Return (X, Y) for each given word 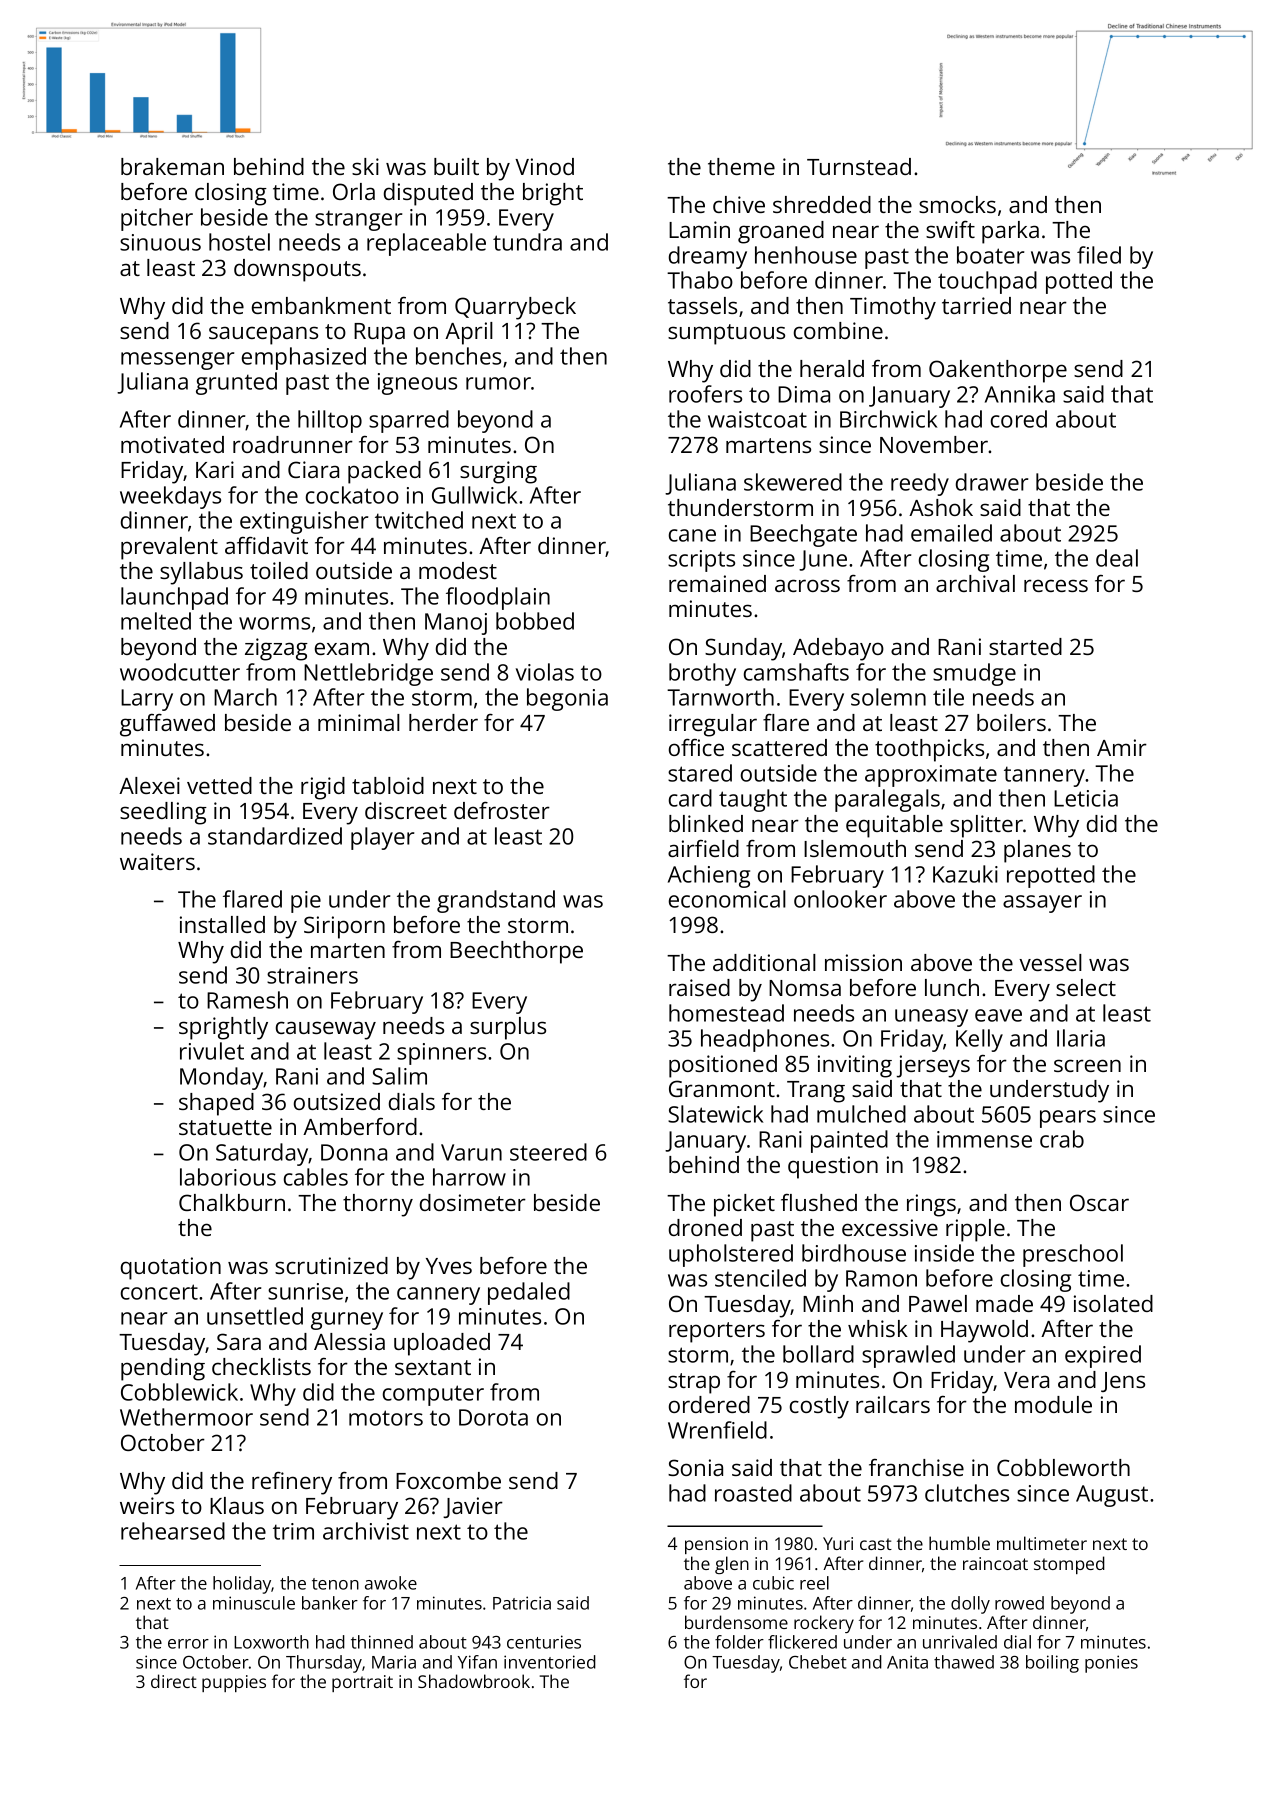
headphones (765, 1040)
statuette (225, 1127)
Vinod (544, 166)
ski (365, 166)
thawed (964, 1662)
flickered (802, 1642)
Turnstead (859, 166)
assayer (1042, 904)
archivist (366, 1531)
